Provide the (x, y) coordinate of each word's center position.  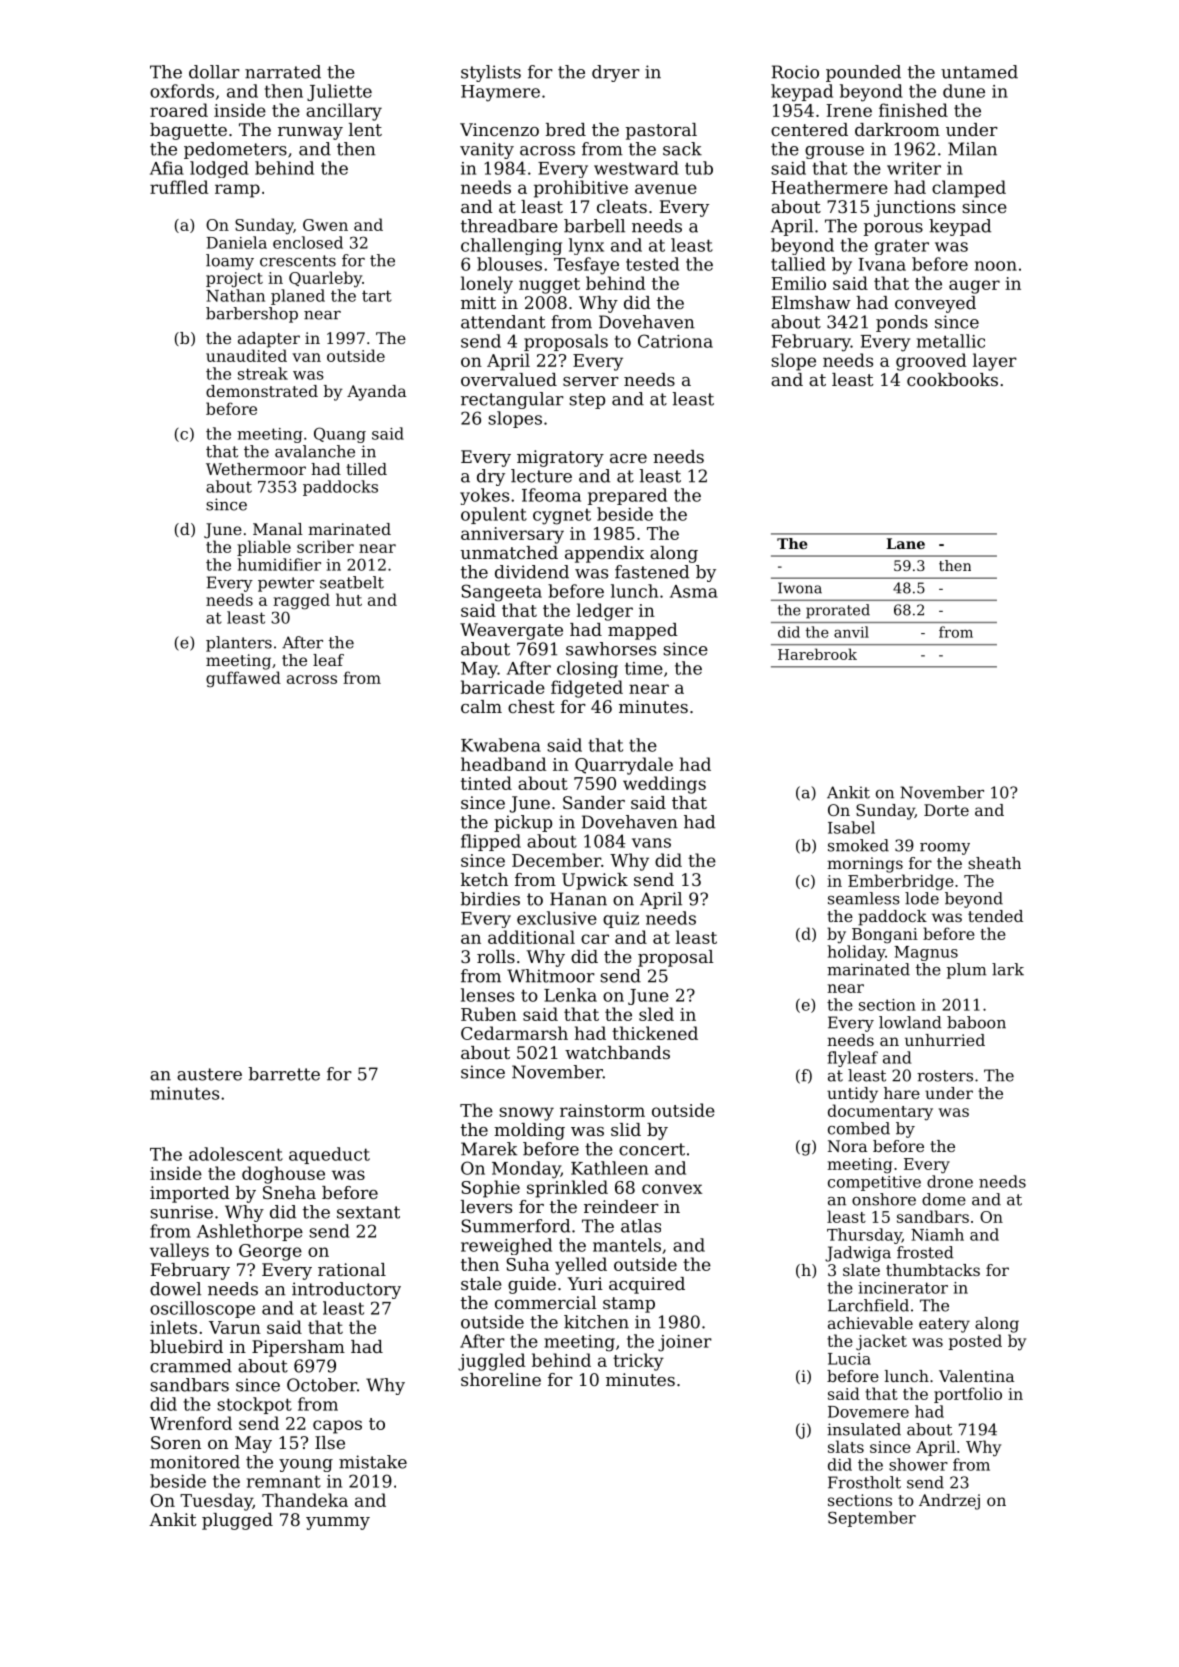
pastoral (661, 131)
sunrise (181, 1212)
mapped (643, 631)
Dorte (946, 810)
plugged (237, 1521)
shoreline (501, 1379)
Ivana (882, 264)
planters (239, 644)
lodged (219, 169)
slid (626, 1129)
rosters (945, 1076)
